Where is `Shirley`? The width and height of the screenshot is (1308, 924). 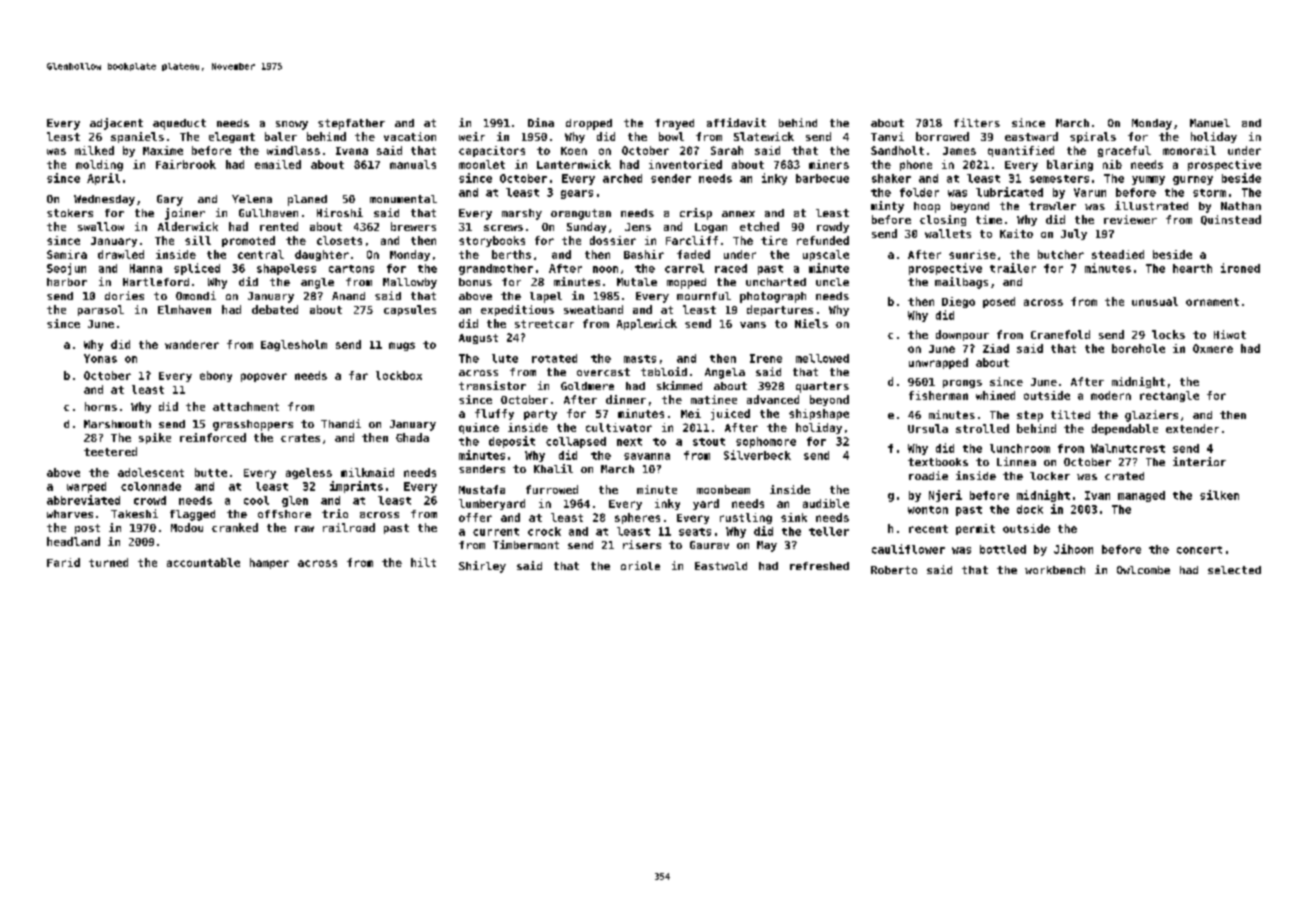 Shirley is located at coordinates (482, 567).
